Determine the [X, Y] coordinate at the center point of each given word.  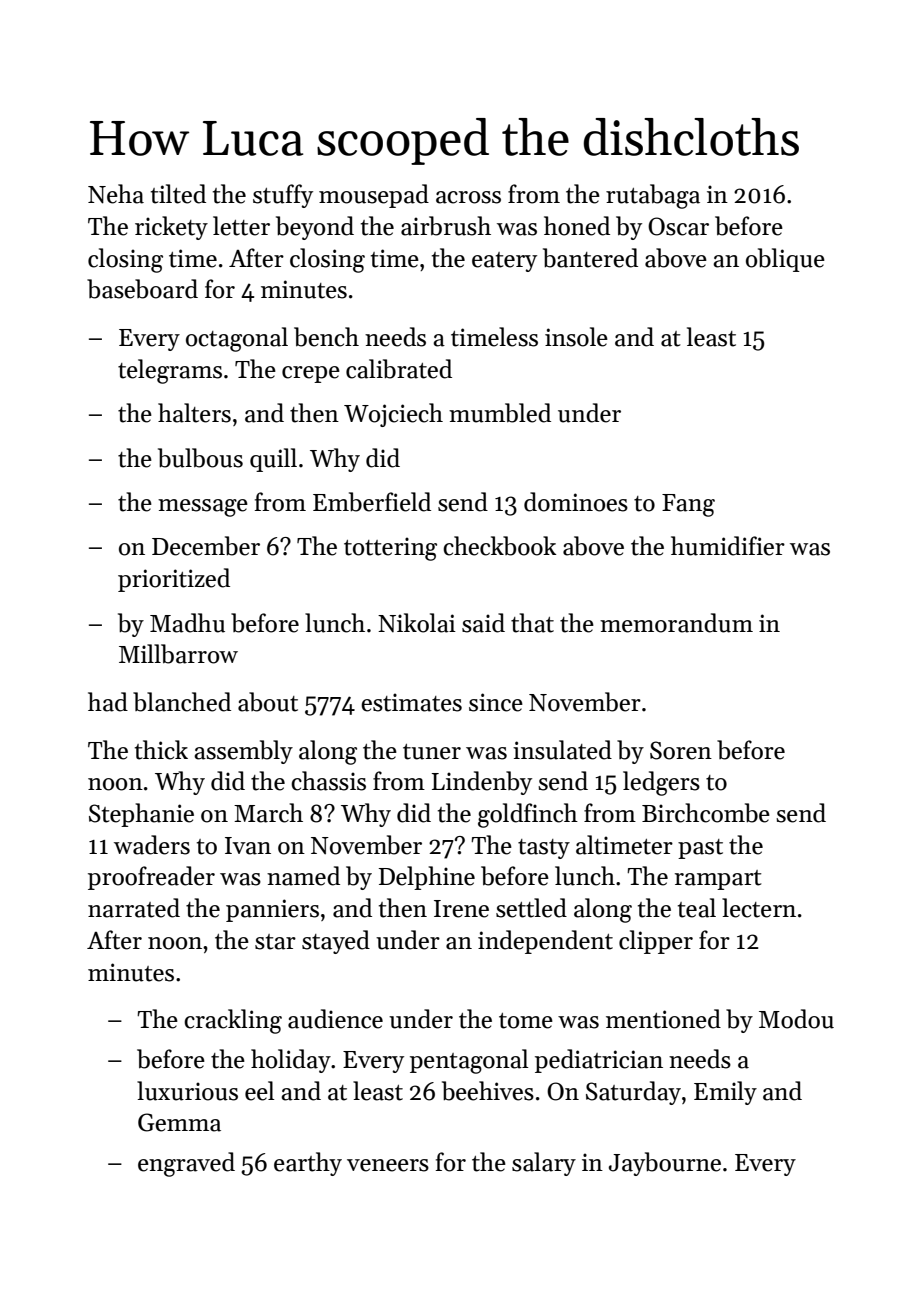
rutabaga [653, 196]
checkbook [499, 546]
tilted [178, 194]
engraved [186, 1164]
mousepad [374, 196]
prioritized [174, 580]
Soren [681, 750]
